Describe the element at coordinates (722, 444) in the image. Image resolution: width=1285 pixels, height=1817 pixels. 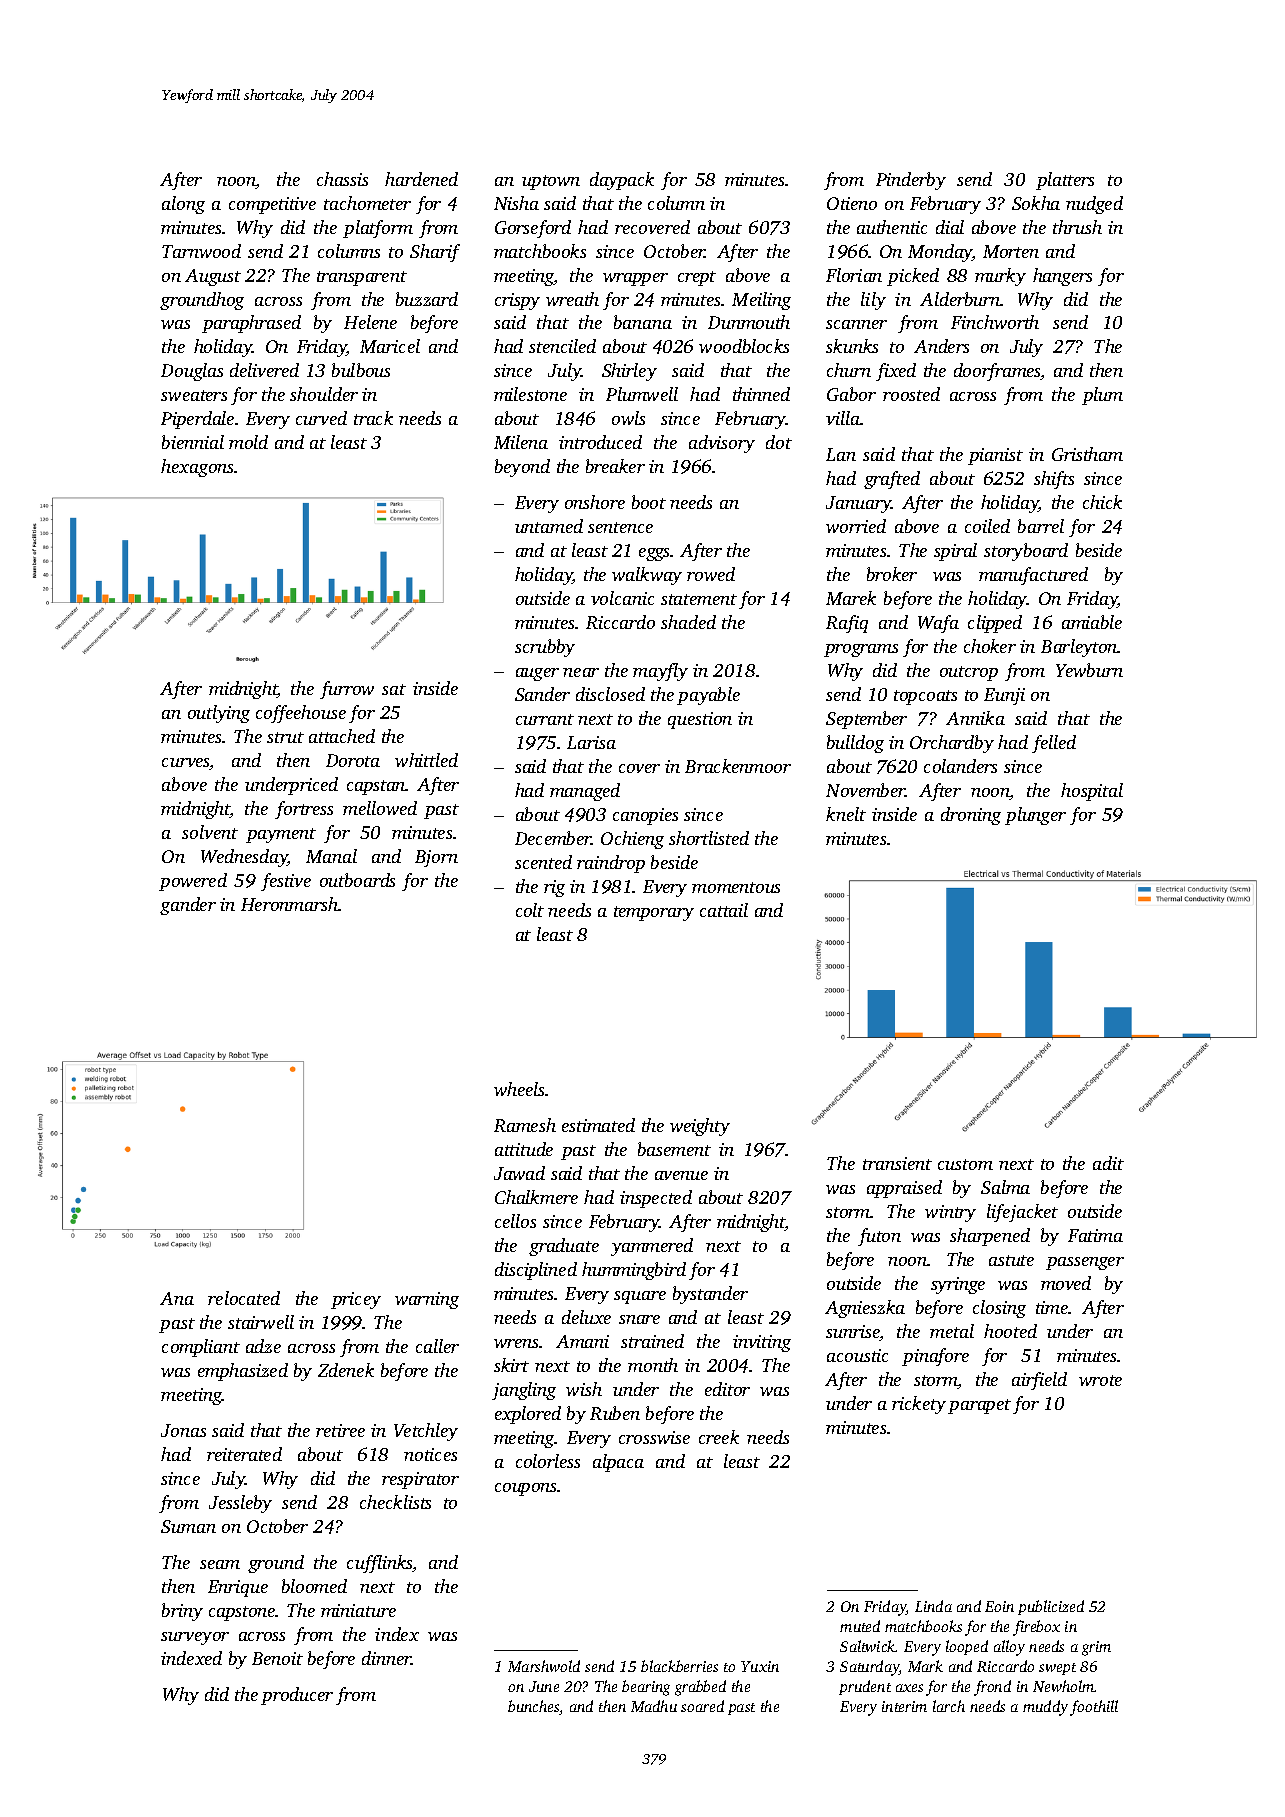
I see `advisory` at that location.
